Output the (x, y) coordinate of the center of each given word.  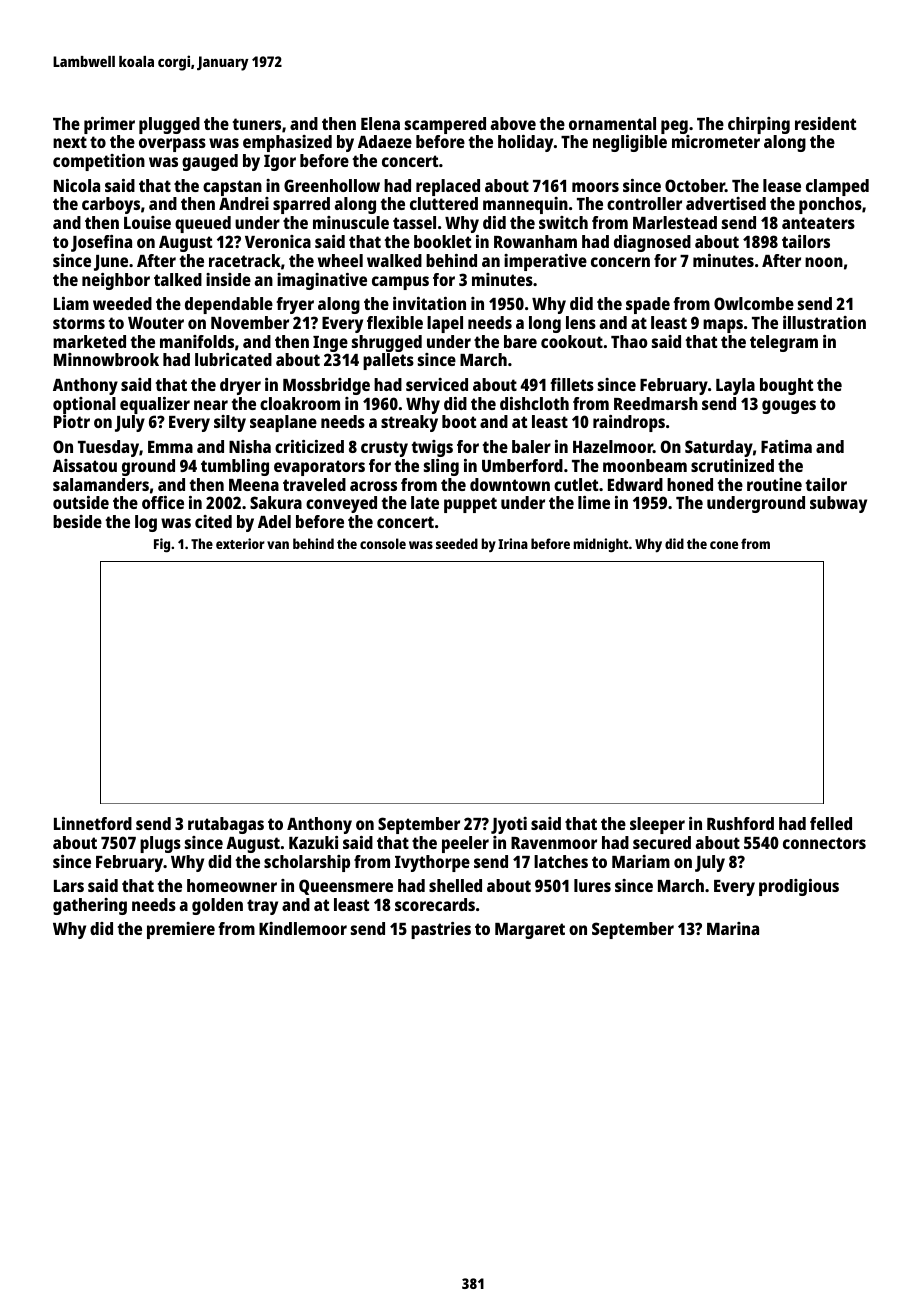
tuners (257, 124)
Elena (380, 123)
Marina (733, 928)
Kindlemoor (303, 928)
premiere (181, 930)
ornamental (612, 123)
